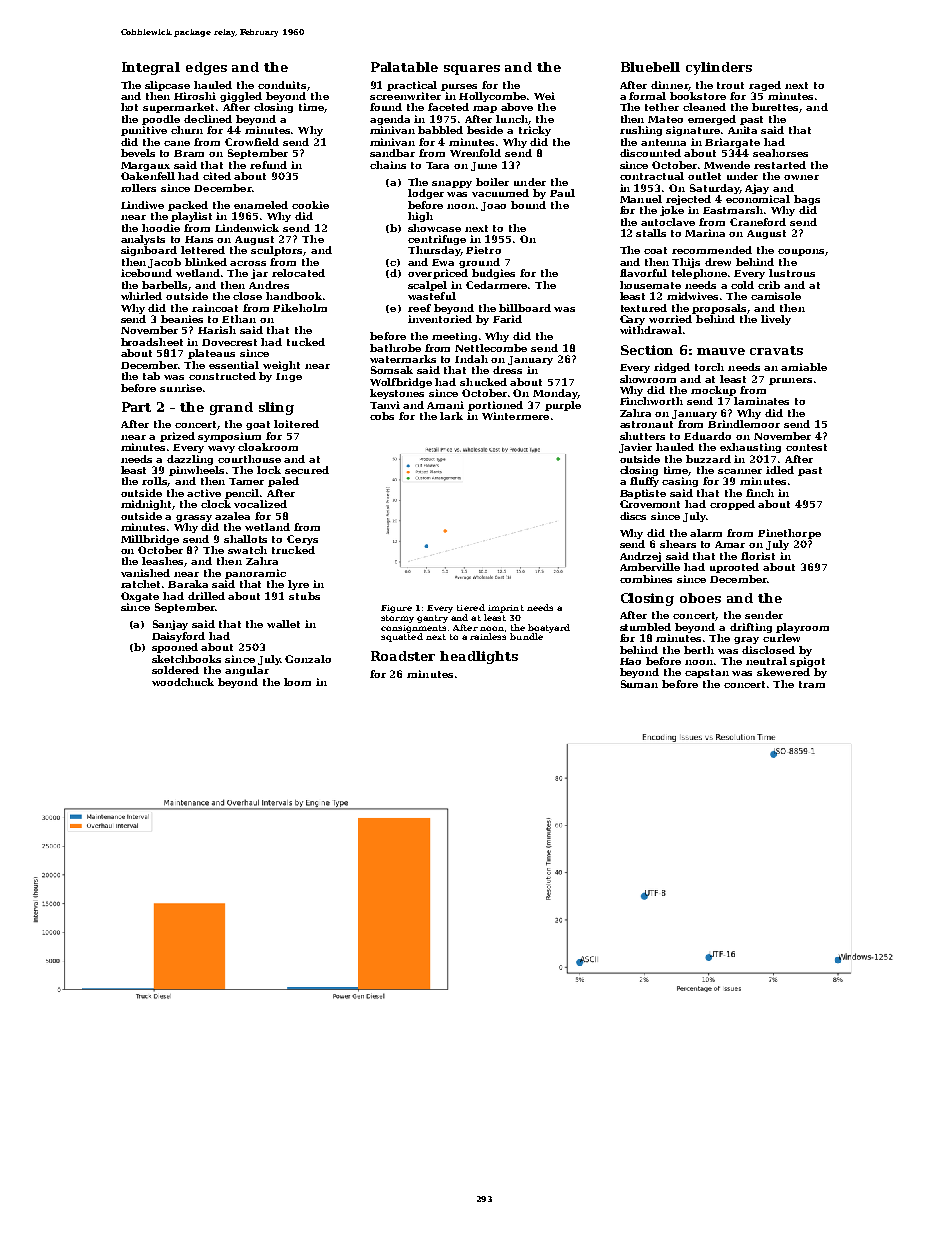 This screenshot has height=1233, width=952. I want to click on bags, so click(807, 200).
